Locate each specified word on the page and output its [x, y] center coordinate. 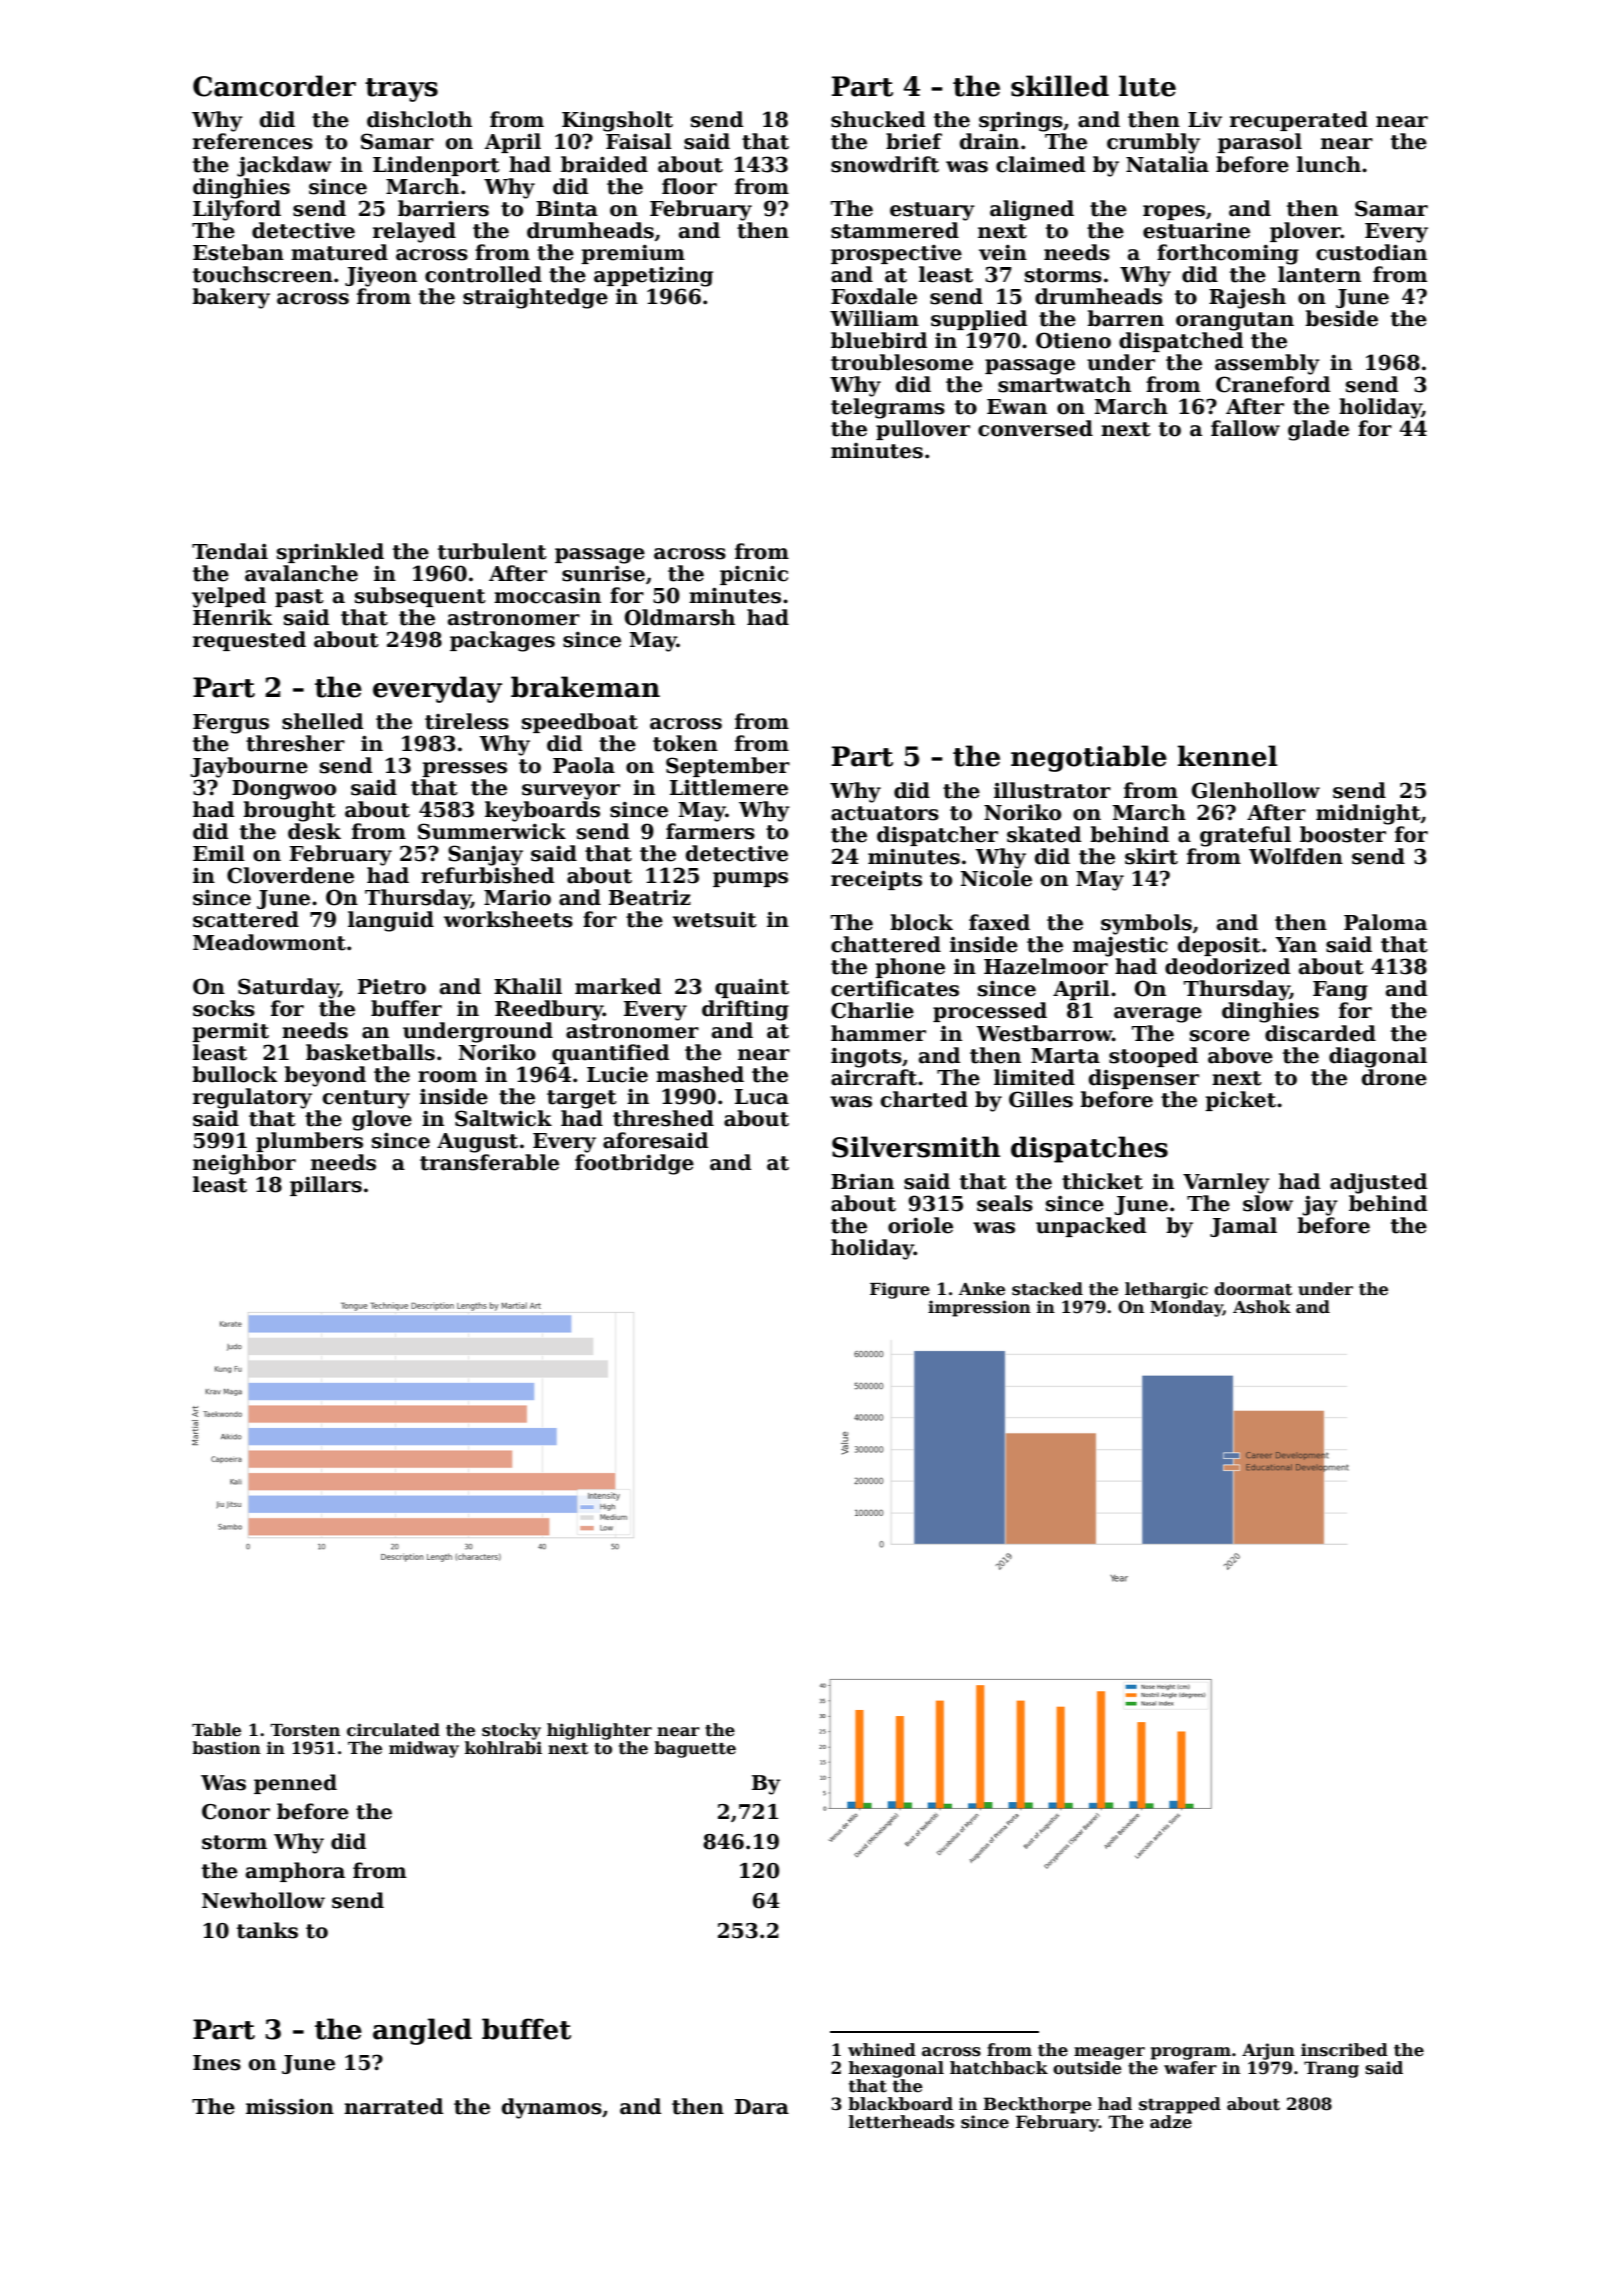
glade [1318, 430]
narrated [393, 2106]
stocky [511, 1731]
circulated [393, 1730]
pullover [923, 430]
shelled [322, 721]
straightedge [535, 298]
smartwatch [1064, 384]
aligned [1032, 210]
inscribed [1344, 2050]
